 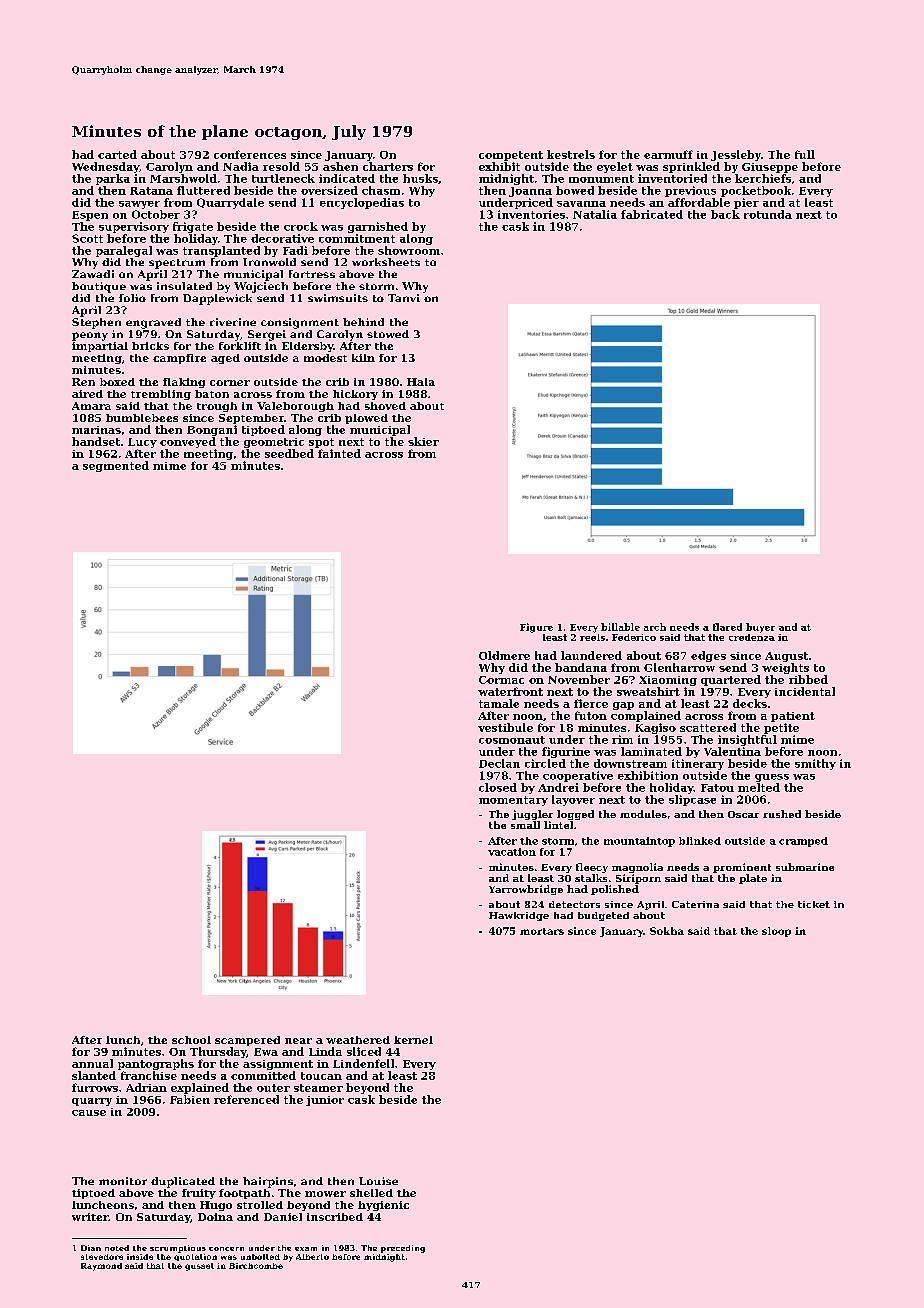 I want to click on conveyed, so click(x=188, y=442).
